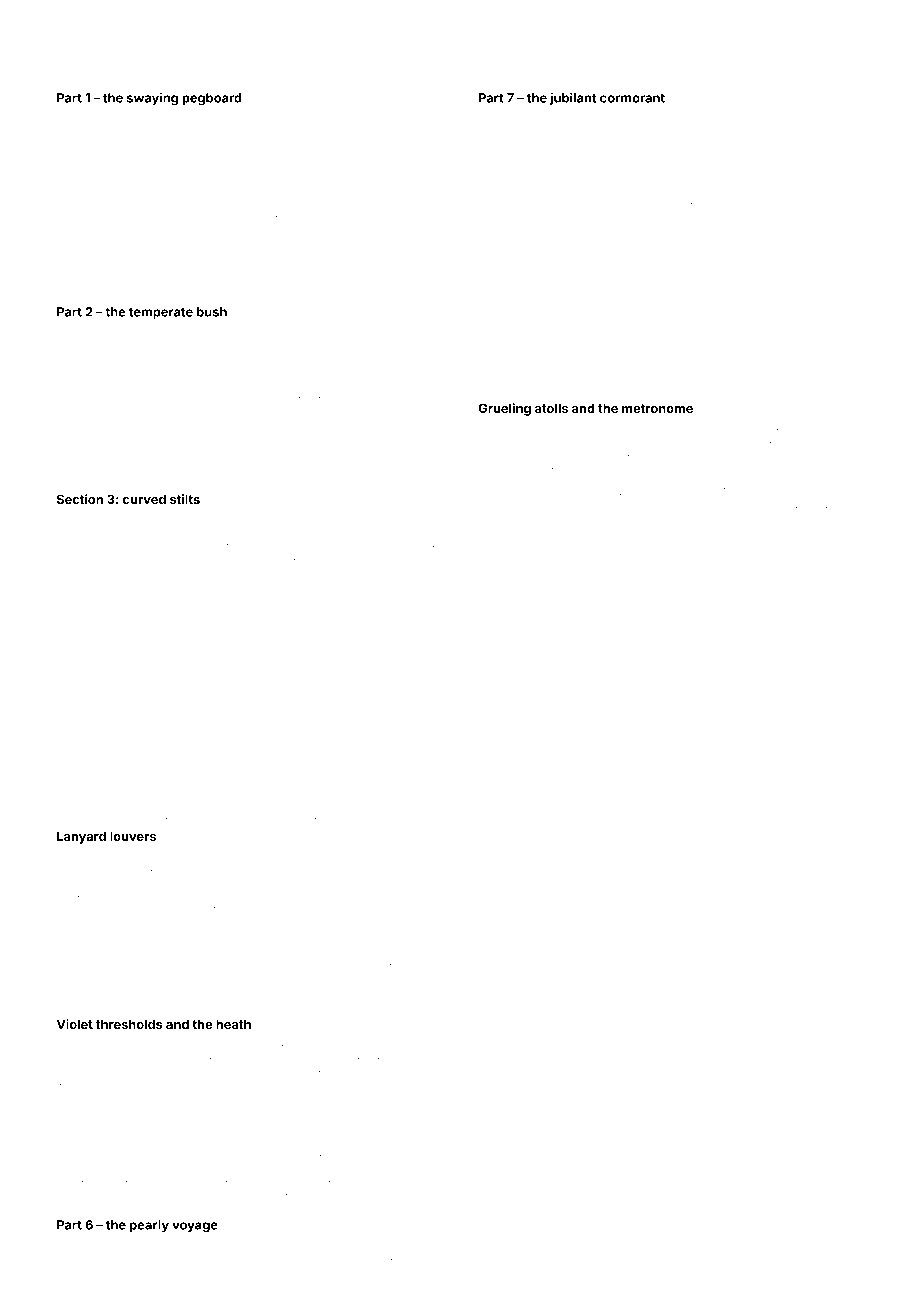  Describe the element at coordinates (546, 763) in the screenshot. I see `snare` at that location.
